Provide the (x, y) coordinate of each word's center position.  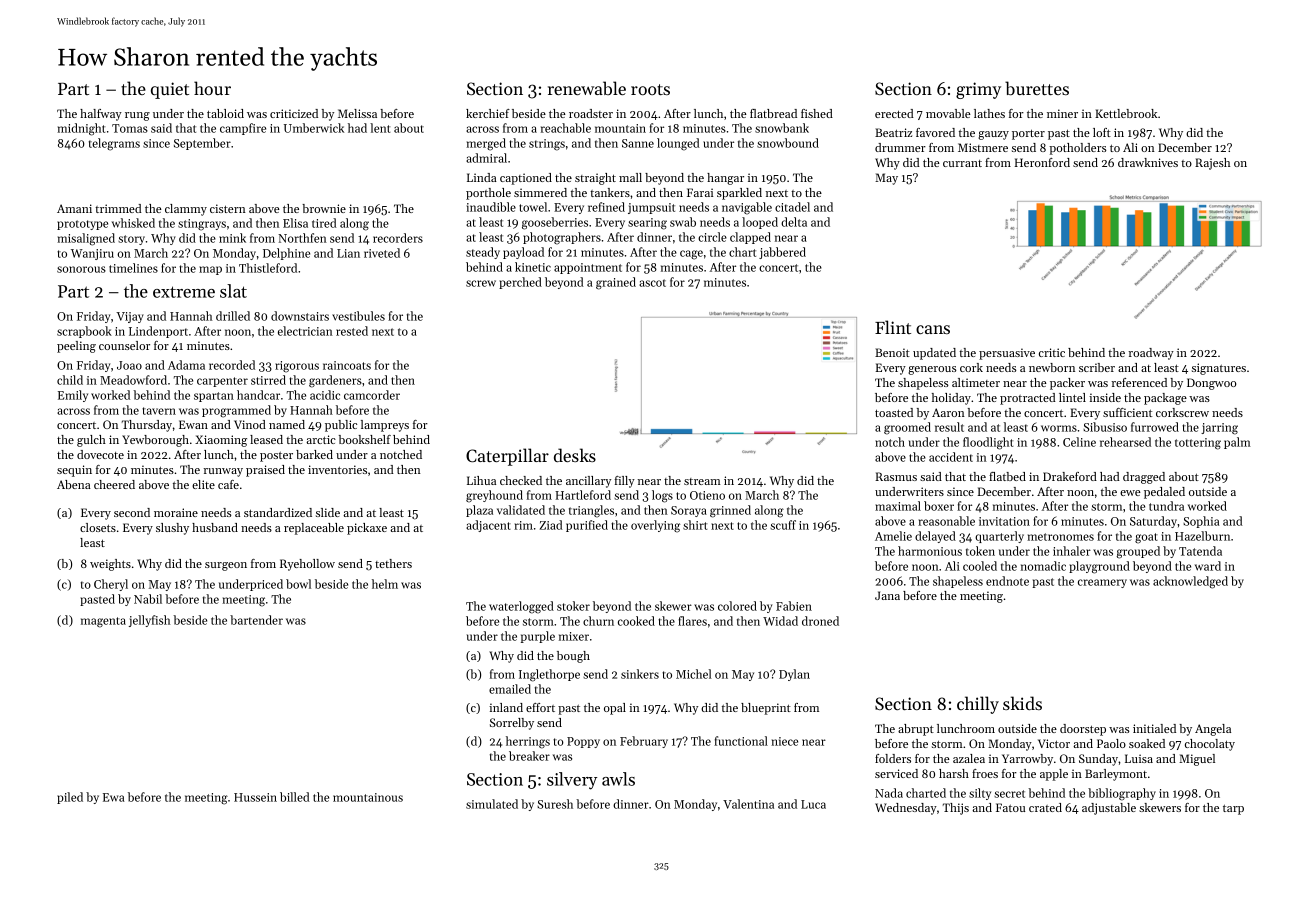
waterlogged (521, 607)
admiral (486, 158)
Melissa (357, 113)
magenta (103, 622)
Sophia (1201, 522)
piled (70, 798)
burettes (1037, 88)
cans (933, 329)
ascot (652, 283)
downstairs (300, 316)
